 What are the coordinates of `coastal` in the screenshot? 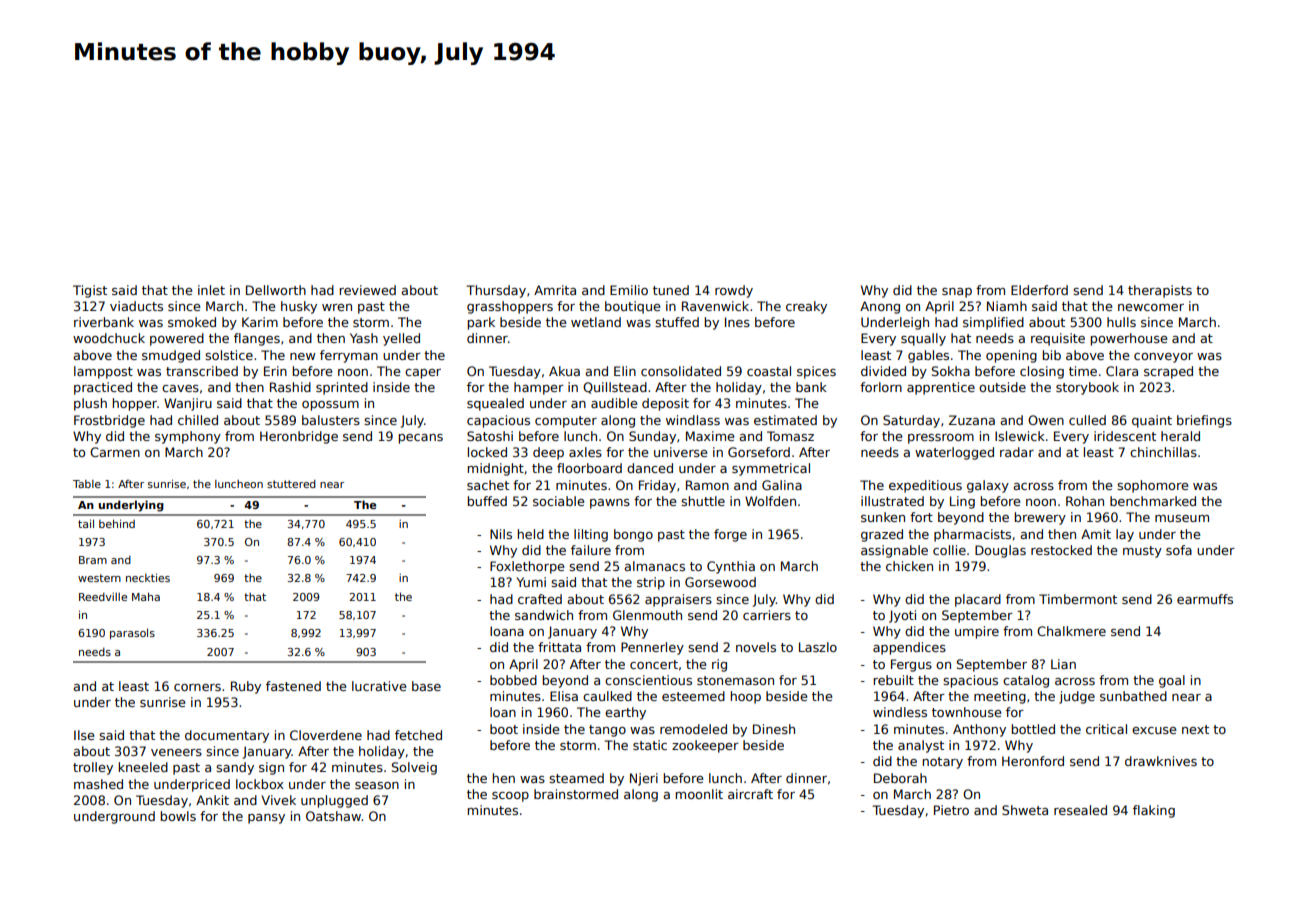 It's located at (769, 371).
